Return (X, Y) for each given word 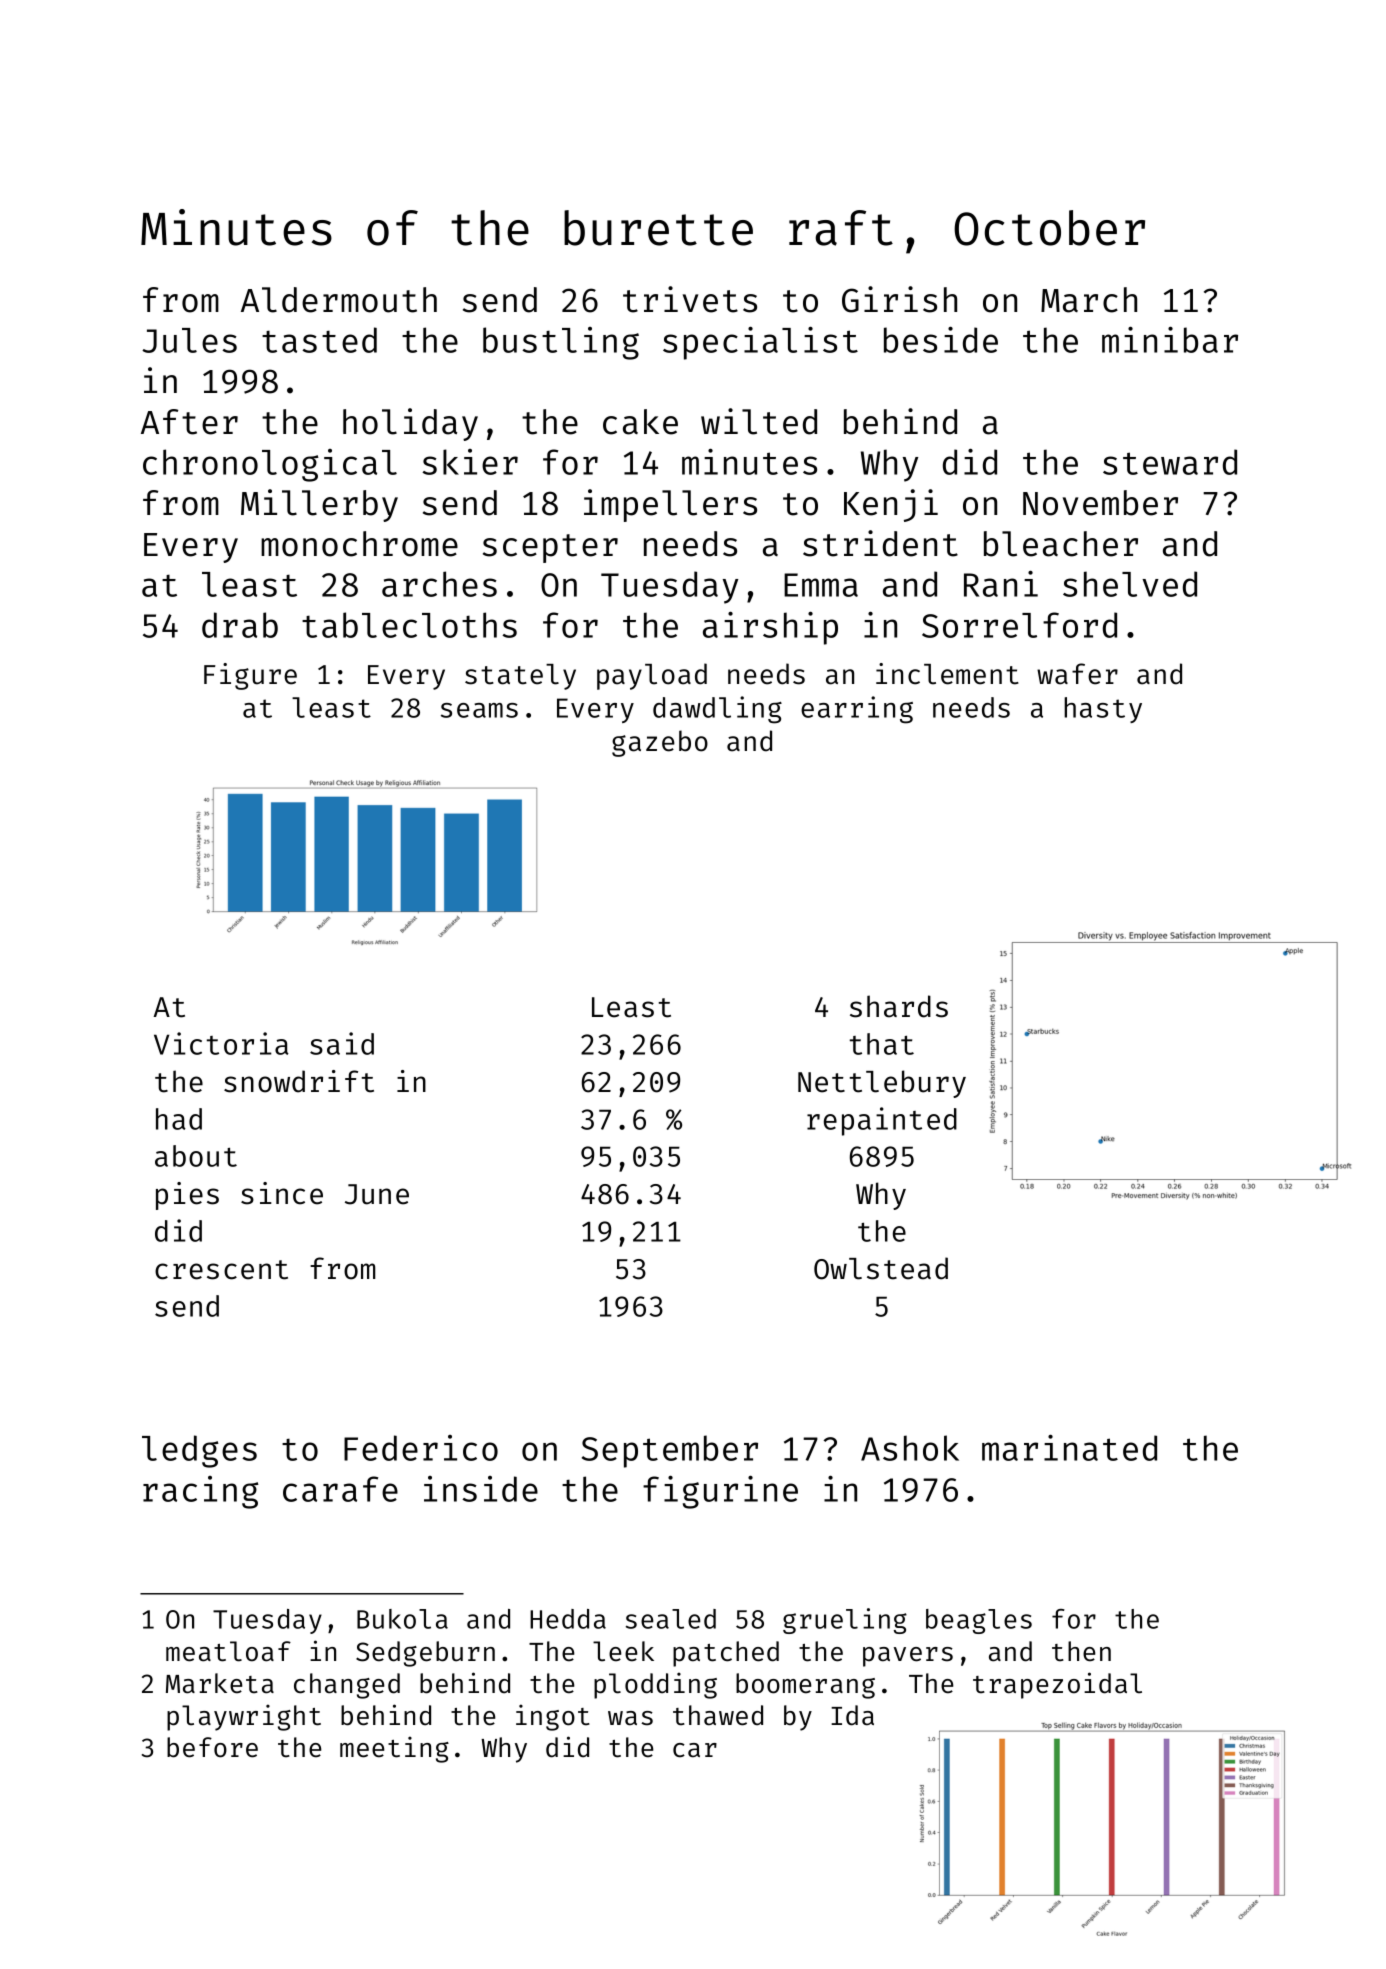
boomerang (805, 1686)
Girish (899, 299)
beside (941, 339)
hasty (1103, 710)
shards (899, 1006)
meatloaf (228, 1651)
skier (470, 462)
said (342, 1043)
